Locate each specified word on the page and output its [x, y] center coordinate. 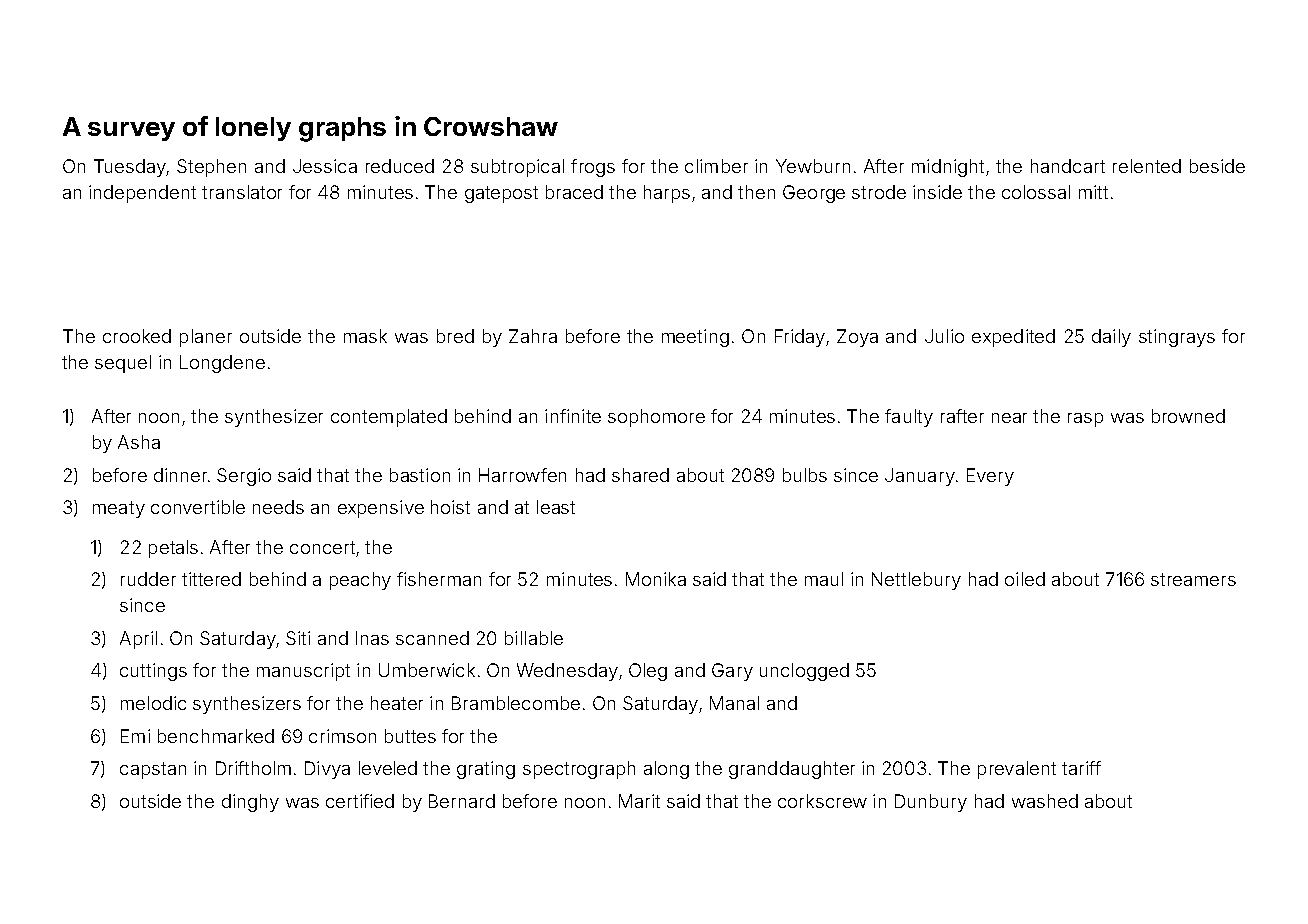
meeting [695, 338]
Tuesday [130, 168]
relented [1147, 166]
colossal [1036, 192]
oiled [1025, 579]
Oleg [648, 672]
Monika [656, 579]
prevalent [1017, 770]
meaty [119, 509]
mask [365, 336]
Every [990, 477]
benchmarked [216, 736]
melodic [153, 703]
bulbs [805, 475]
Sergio [244, 477]
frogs [593, 168]
